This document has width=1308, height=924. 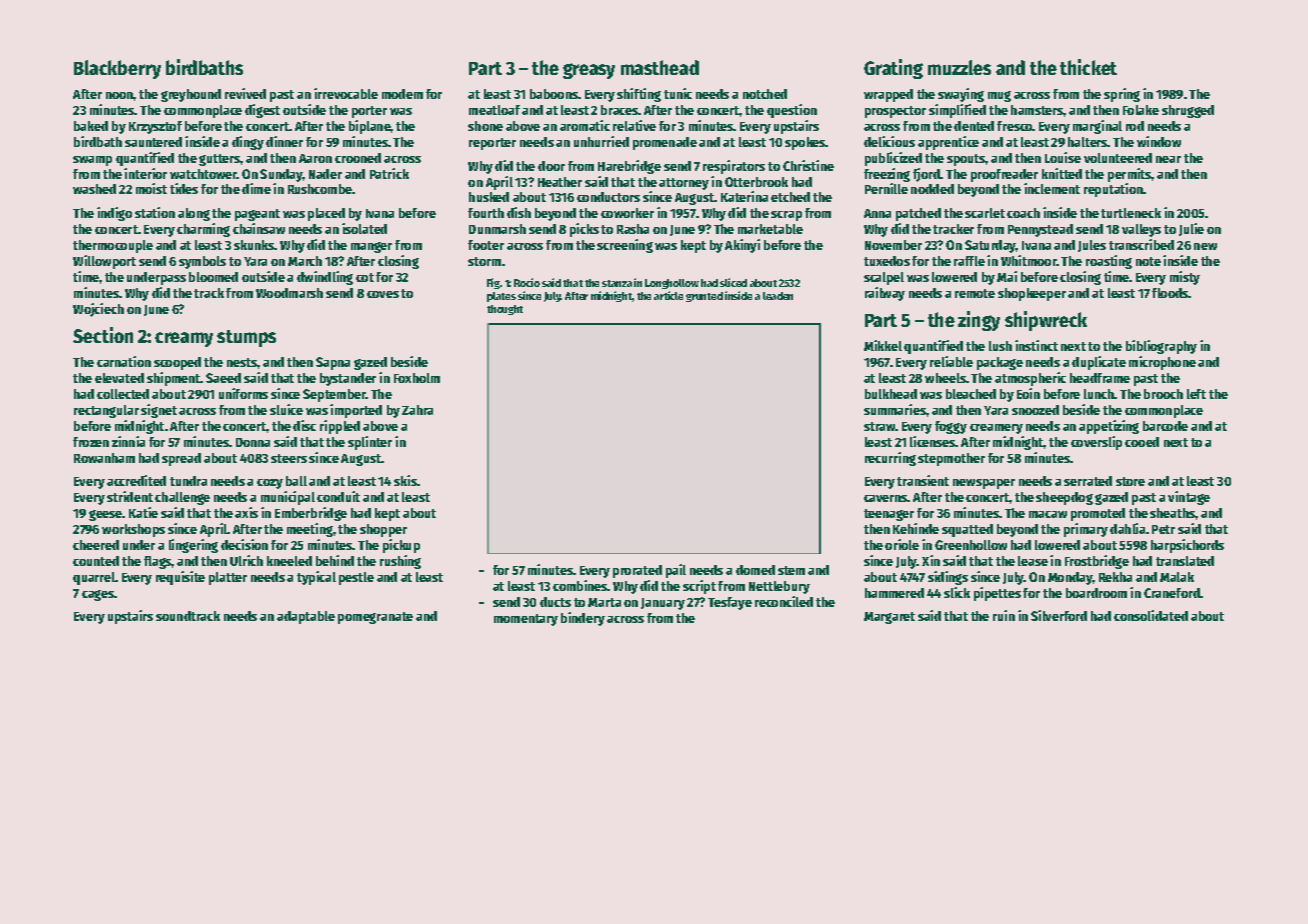 What do you see at coordinates (880, 426) in the document?
I see `straw` at bounding box center [880, 426].
